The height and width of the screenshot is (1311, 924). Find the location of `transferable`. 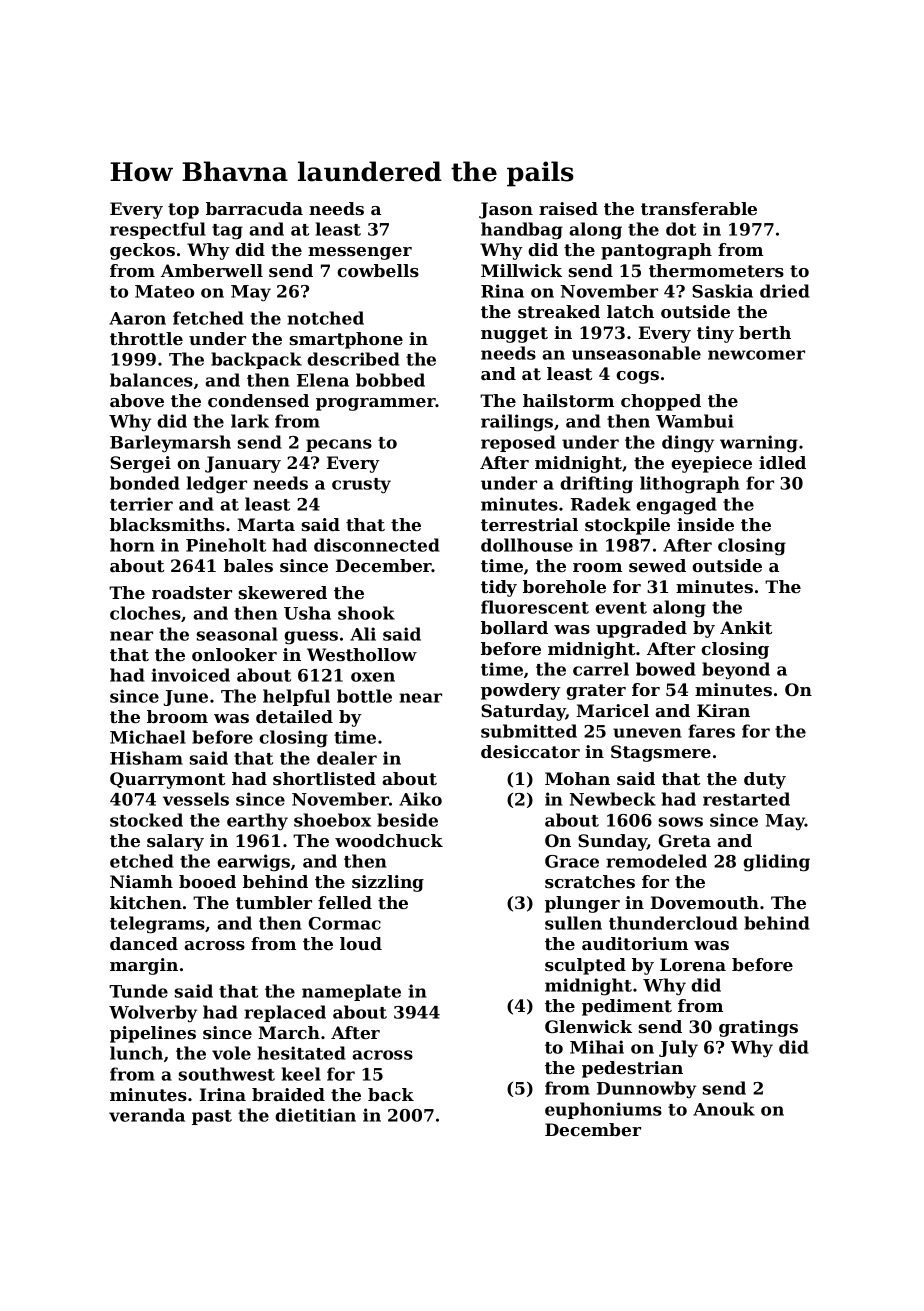

transferable is located at coordinates (699, 208).
